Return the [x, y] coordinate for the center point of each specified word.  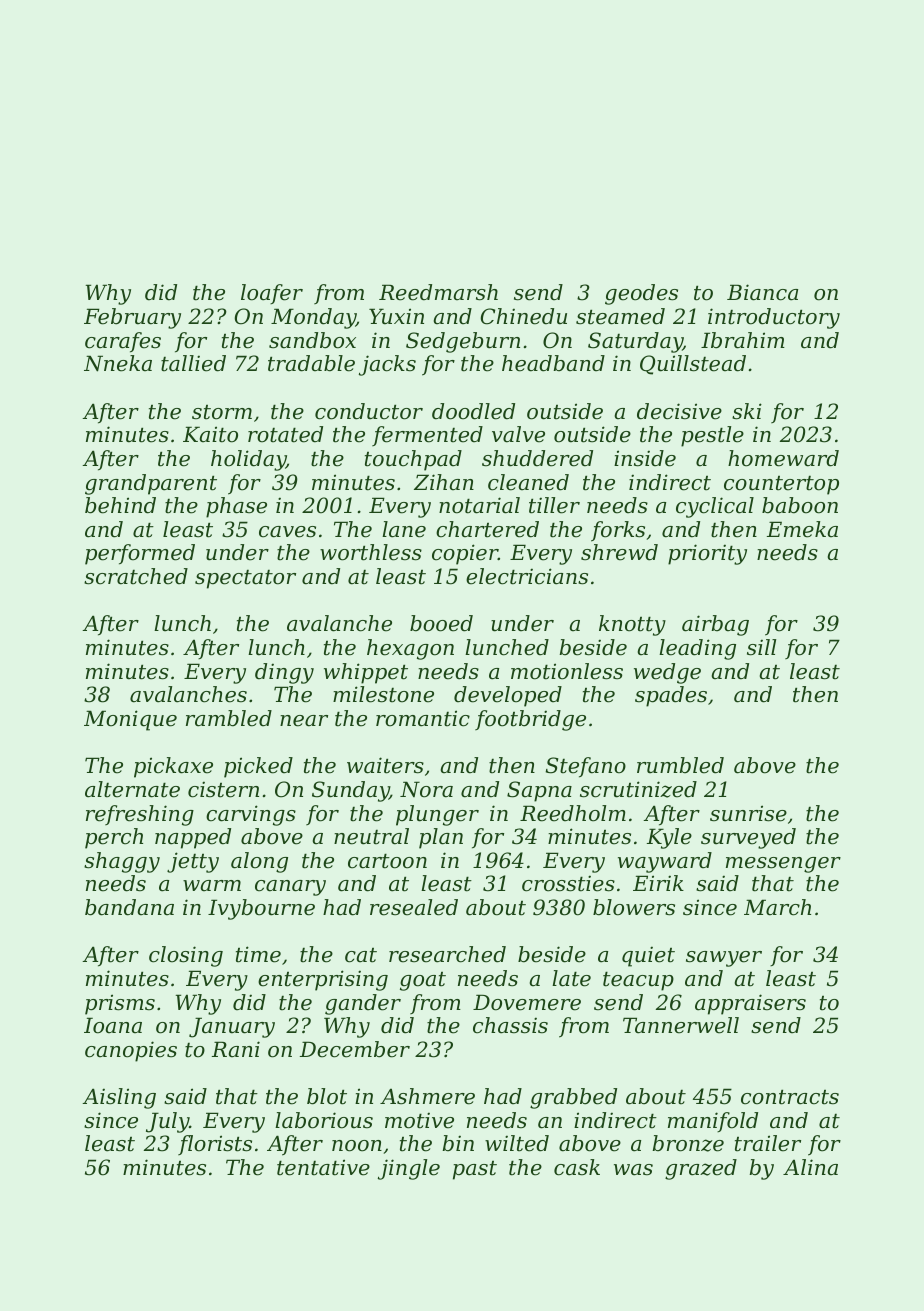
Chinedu [524, 316]
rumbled [680, 765]
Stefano [586, 767]
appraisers [750, 1004]
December [355, 1049]
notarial [479, 505]
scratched [136, 576]
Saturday [635, 342]
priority [707, 554]
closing [186, 956]
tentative [323, 1167]
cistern [223, 789]
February [132, 318]
